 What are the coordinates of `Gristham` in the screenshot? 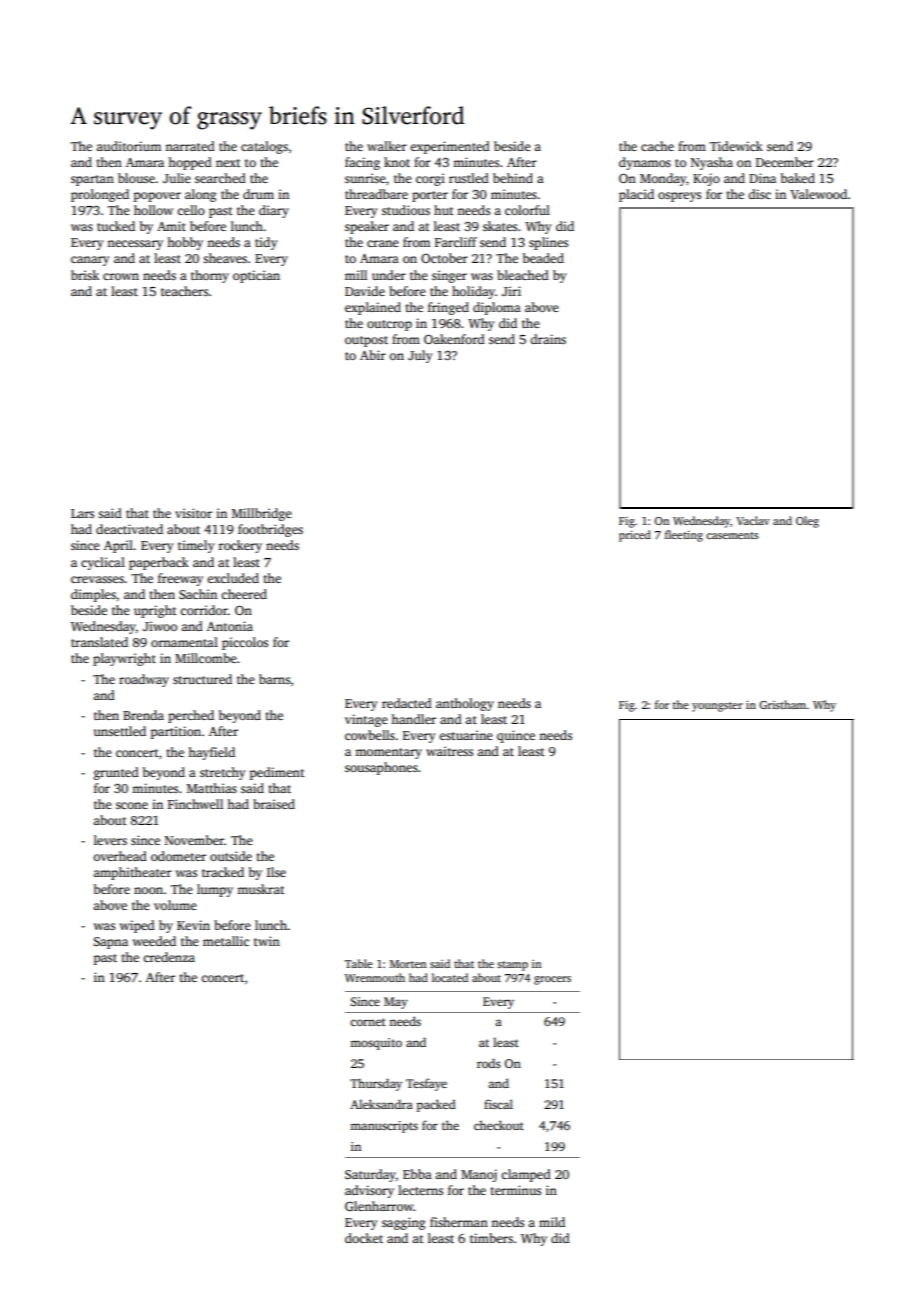 It's located at (782, 704).
